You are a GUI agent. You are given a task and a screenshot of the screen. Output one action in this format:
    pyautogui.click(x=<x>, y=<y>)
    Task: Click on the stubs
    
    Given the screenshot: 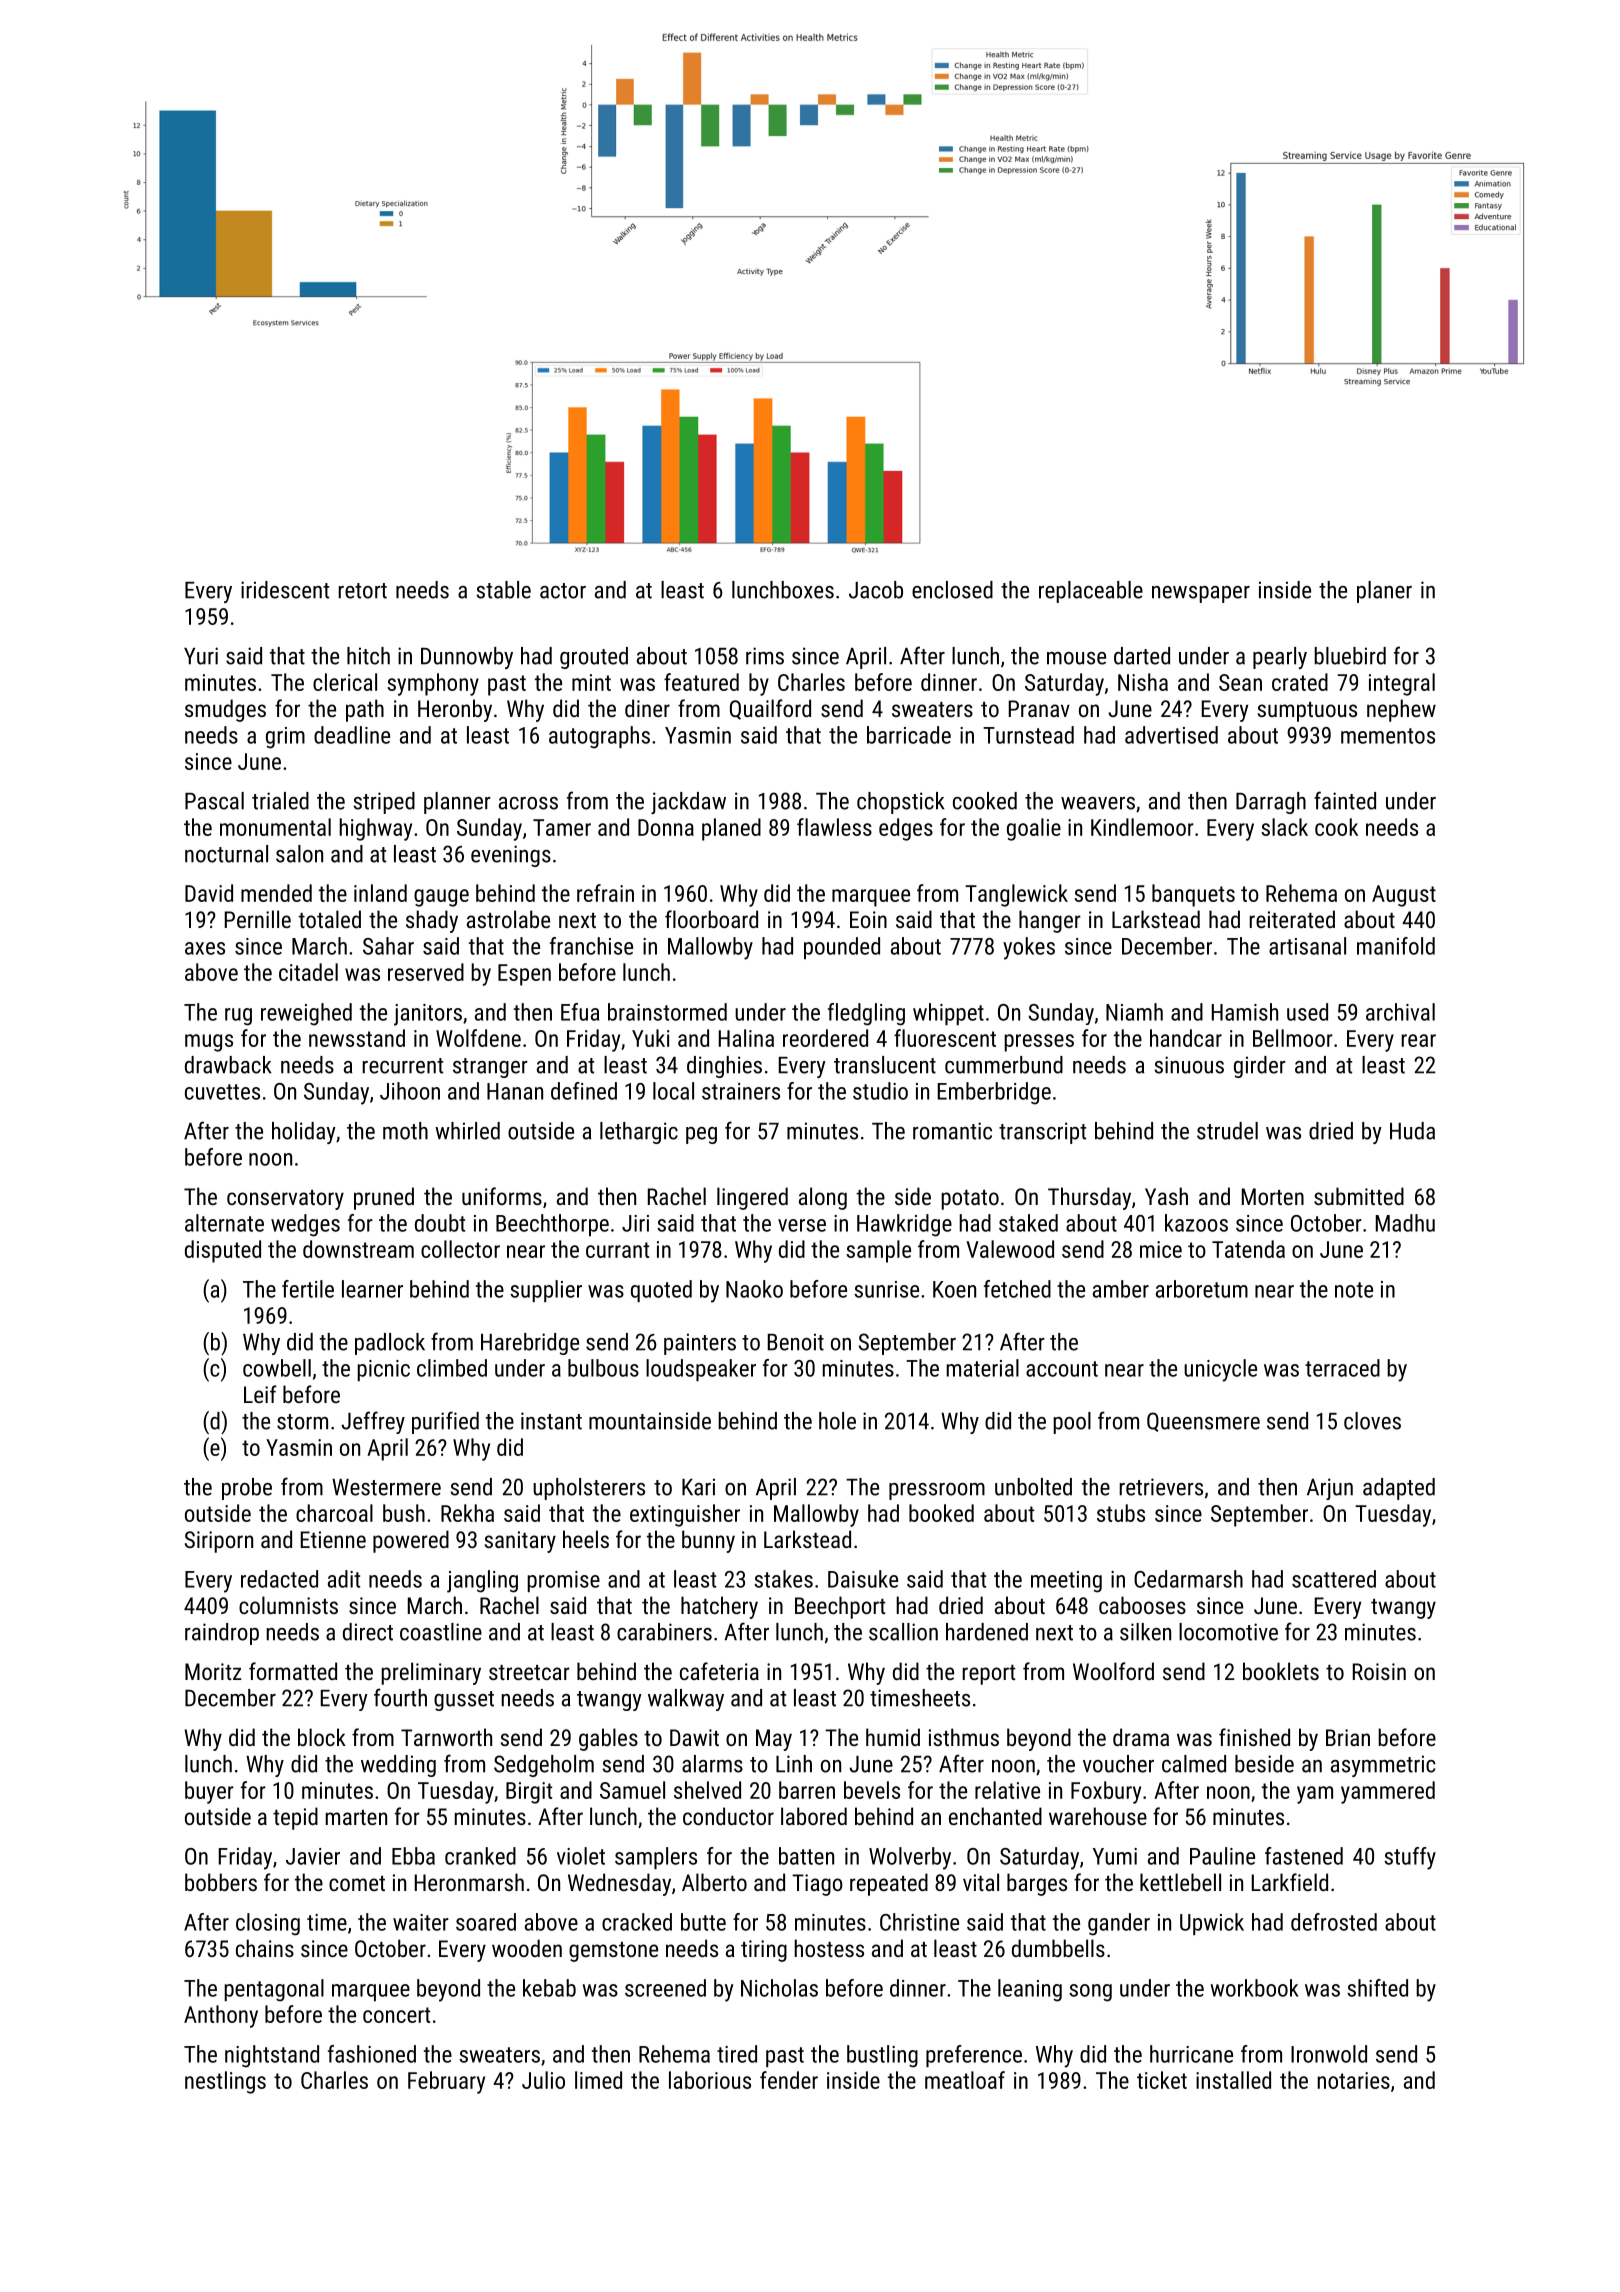 What is the action you would take?
    pyautogui.click(x=1121, y=1513)
